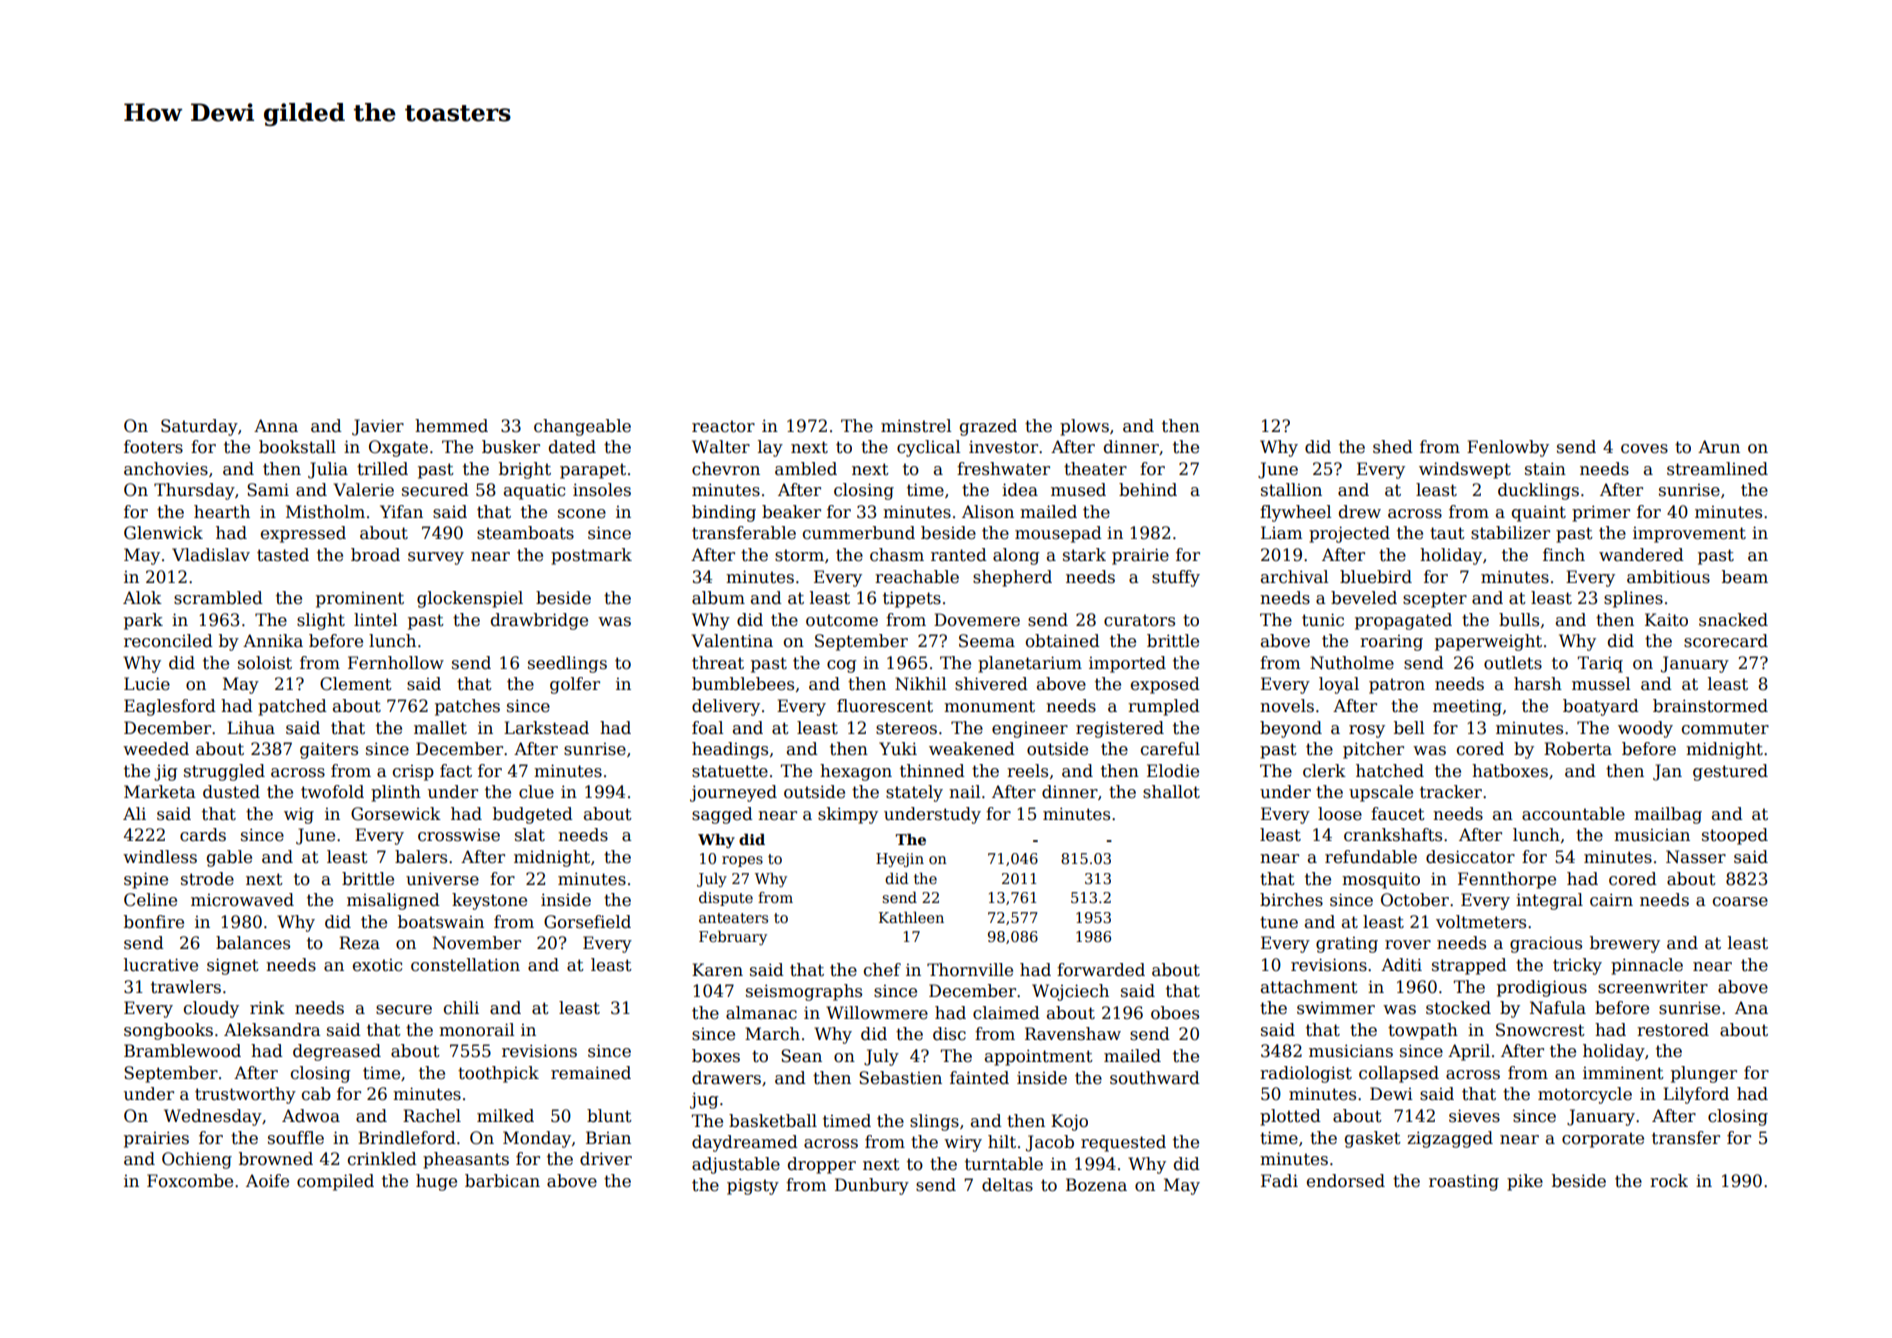  I want to click on Monday, so click(537, 1139).
